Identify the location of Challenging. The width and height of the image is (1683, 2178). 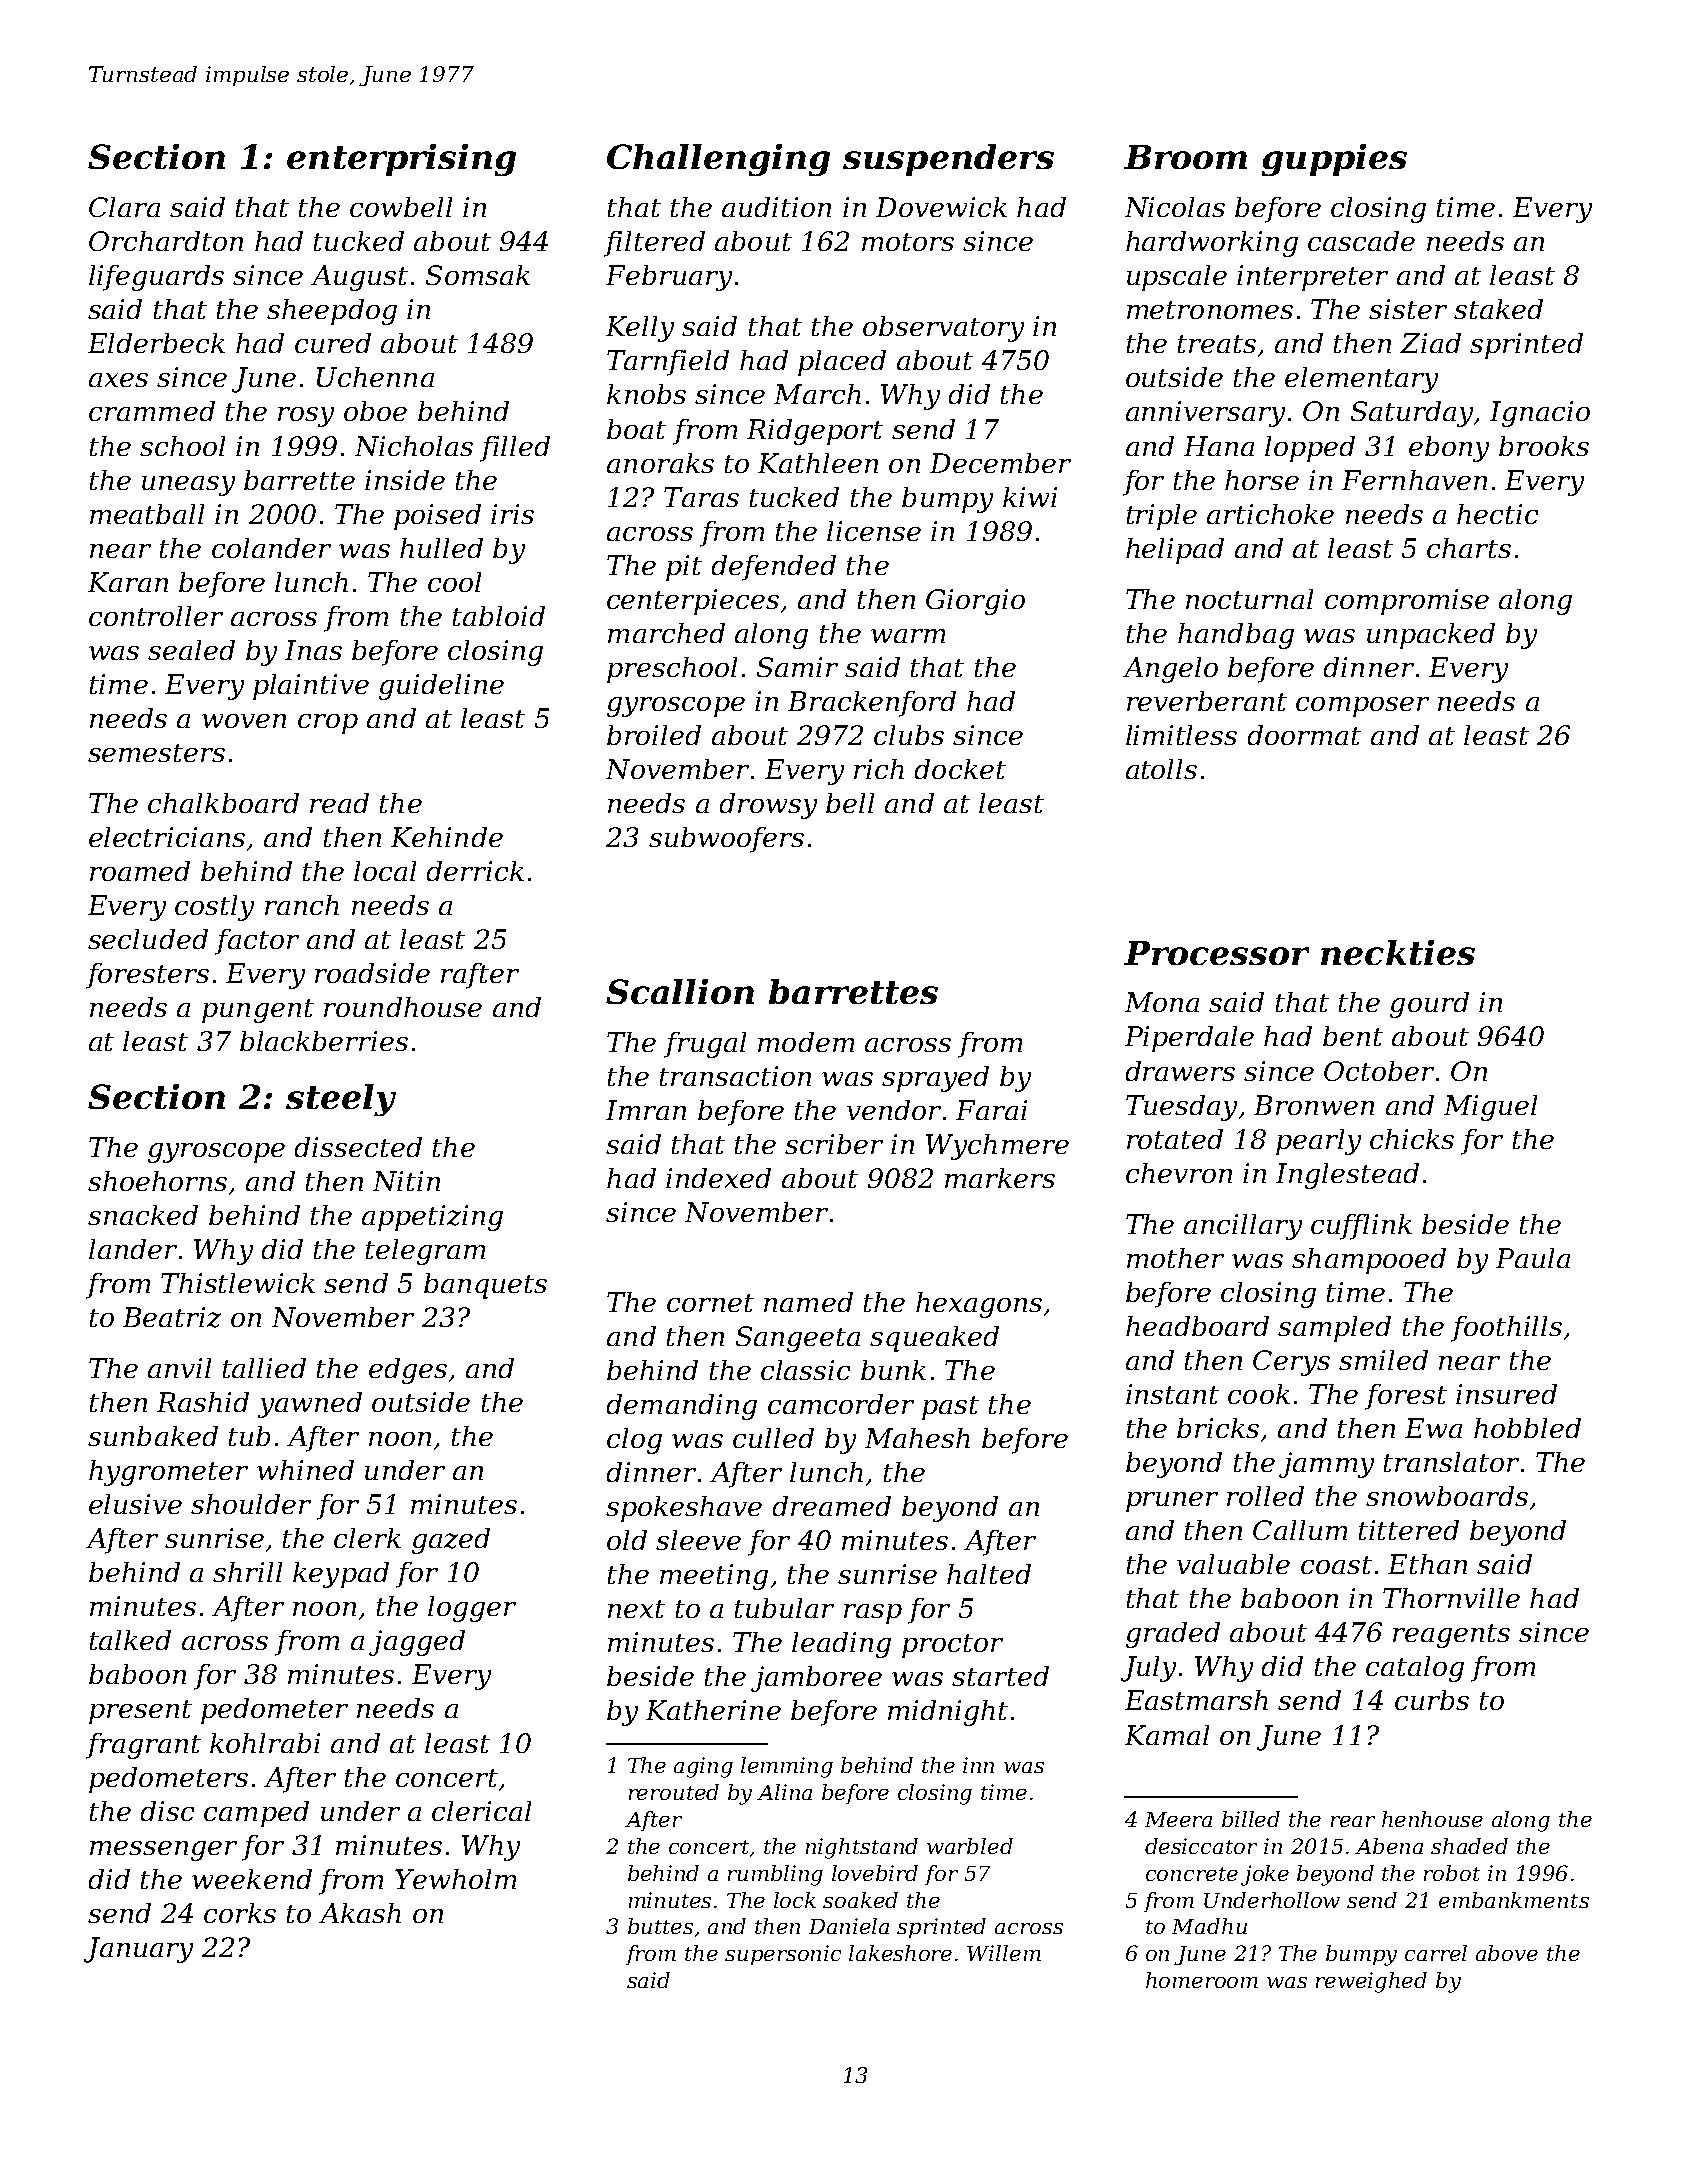
(718, 160).
